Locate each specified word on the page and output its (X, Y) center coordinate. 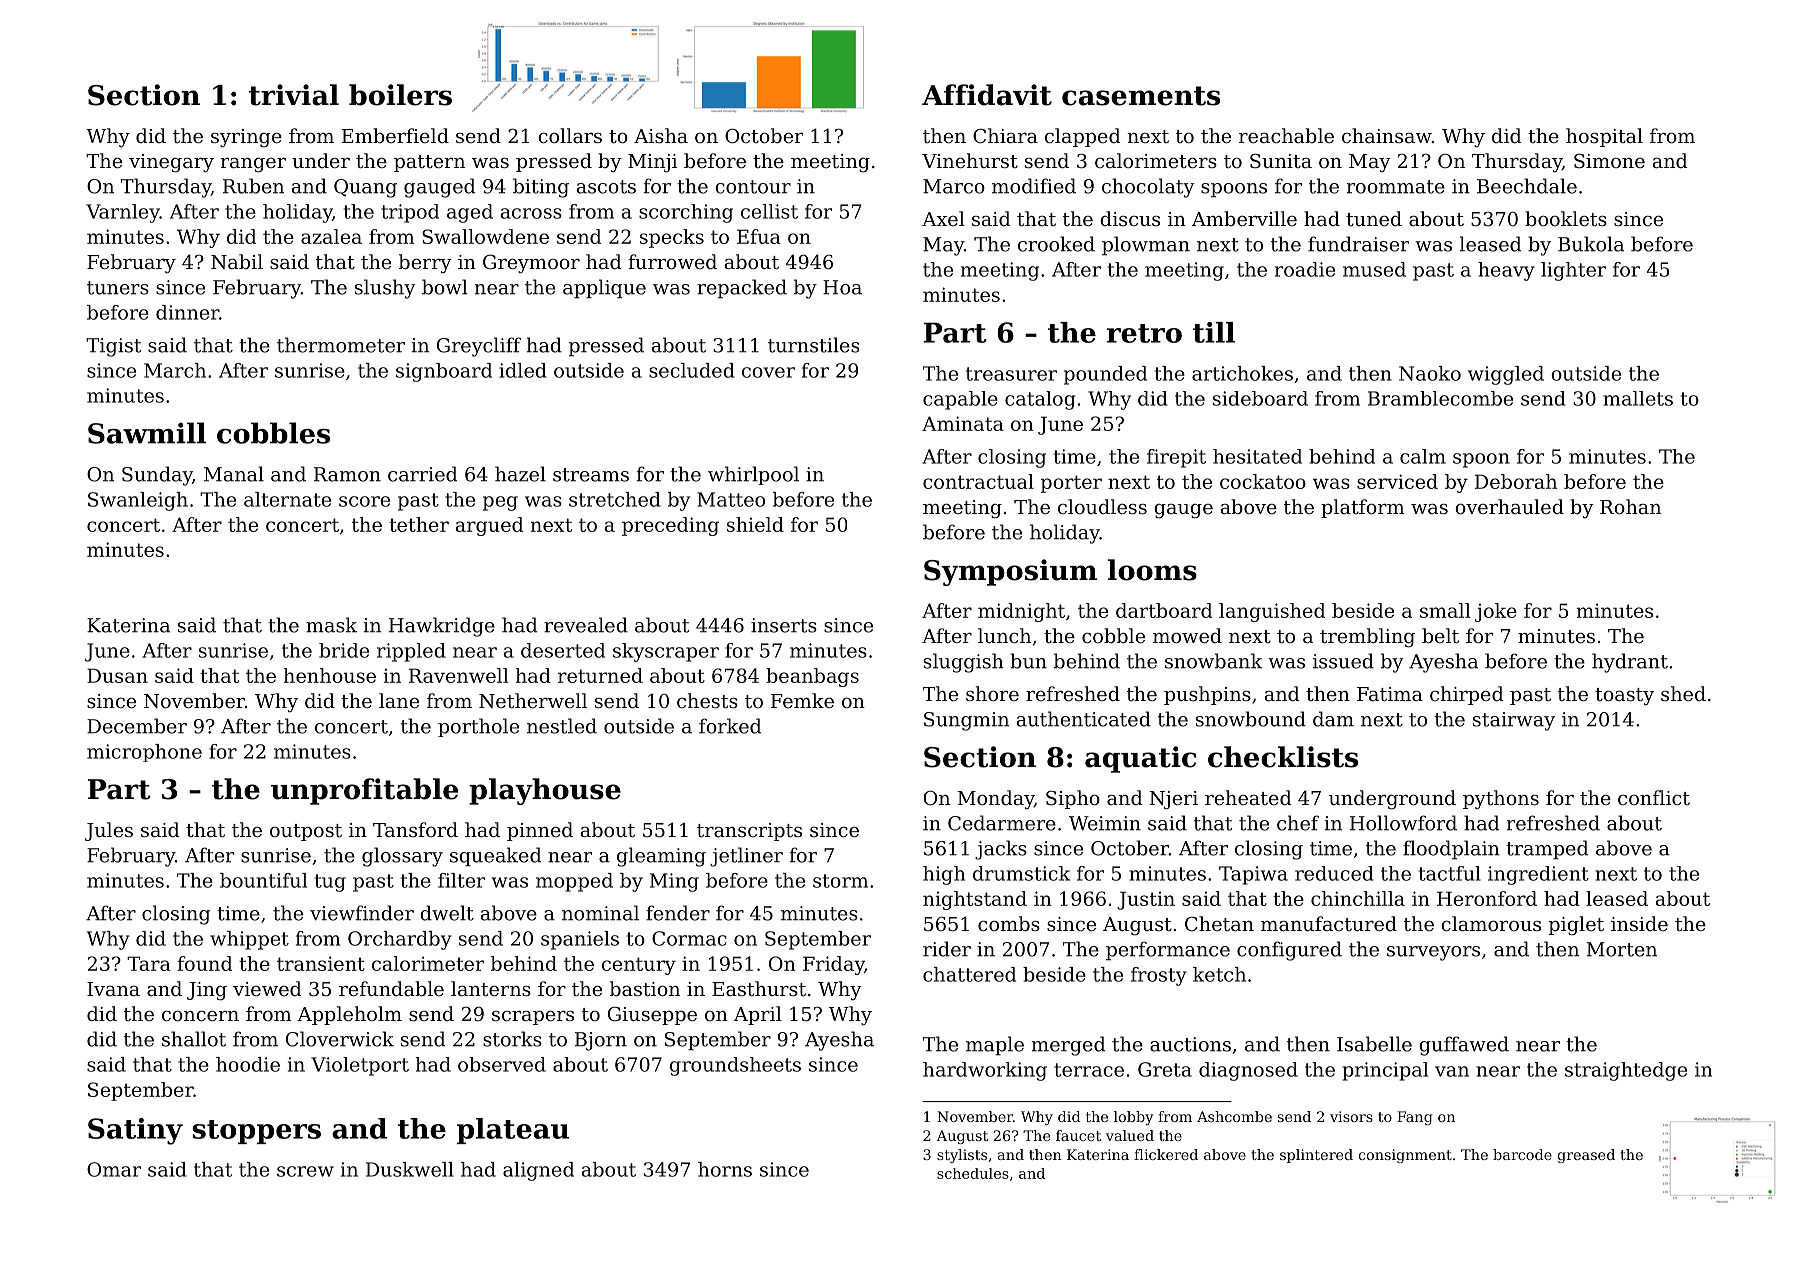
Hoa (842, 287)
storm (840, 881)
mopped (574, 882)
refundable (391, 988)
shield (755, 524)
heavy (1506, 271)
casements (1141, 96)
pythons (1501, 799)
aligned (538, 1171)
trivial (294, 95)
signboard (444, 372)
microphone (144, 753)
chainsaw (1387, 135)
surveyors (1433, 953)
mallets (1638, 398)
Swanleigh (138, 501)
